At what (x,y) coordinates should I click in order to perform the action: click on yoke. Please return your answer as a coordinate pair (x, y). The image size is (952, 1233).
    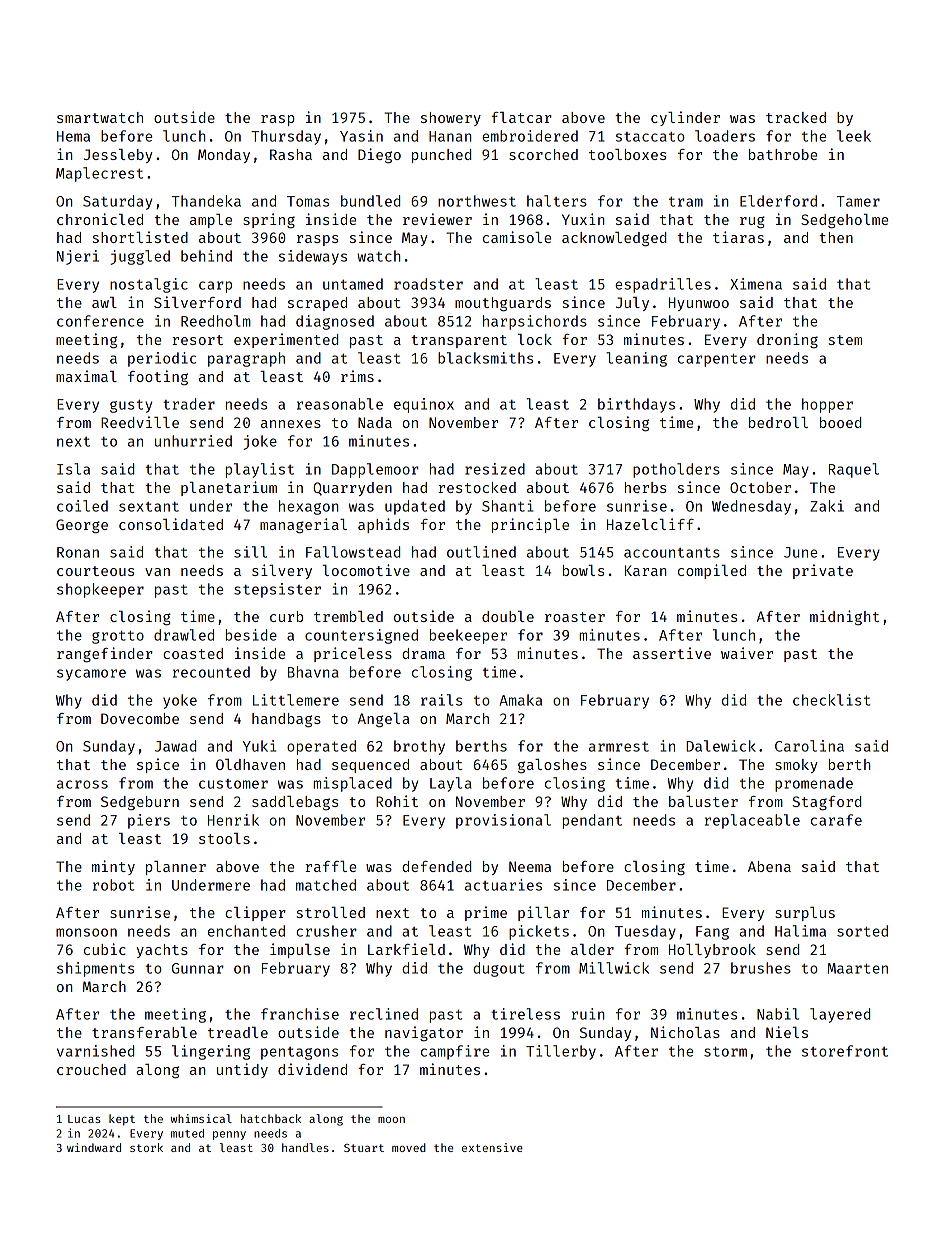
    Looking at the image, I should click on (180, 701).
